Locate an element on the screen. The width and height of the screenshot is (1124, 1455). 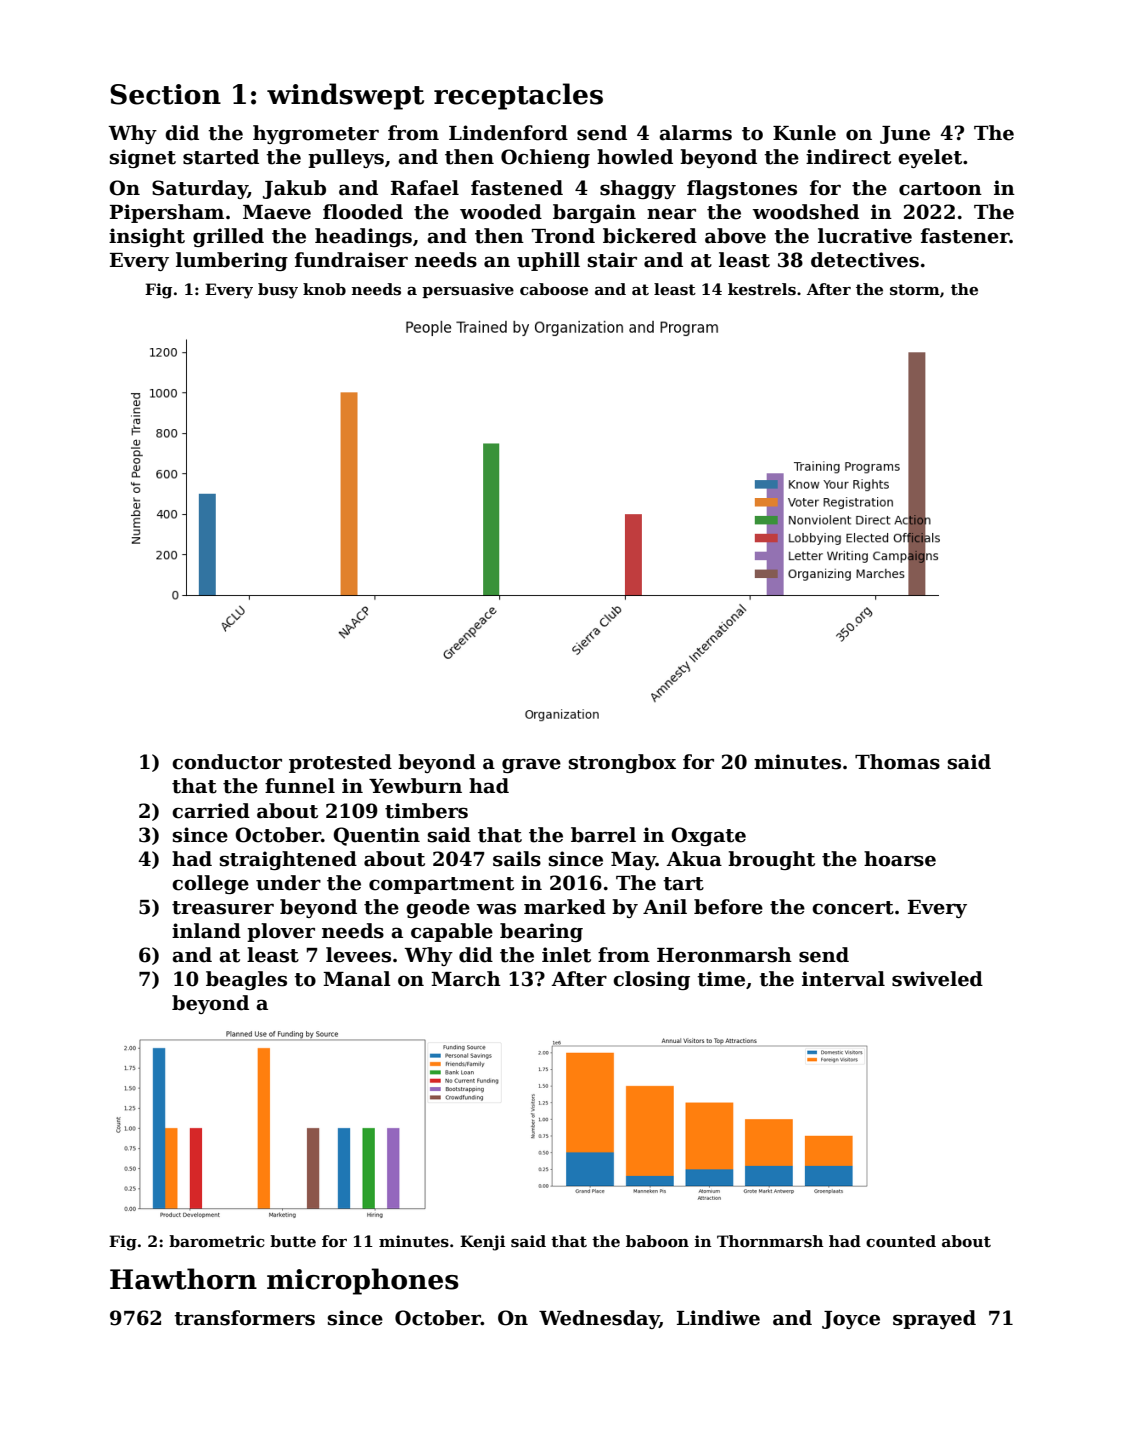
microphones is located at coordinates (363, 1281).
